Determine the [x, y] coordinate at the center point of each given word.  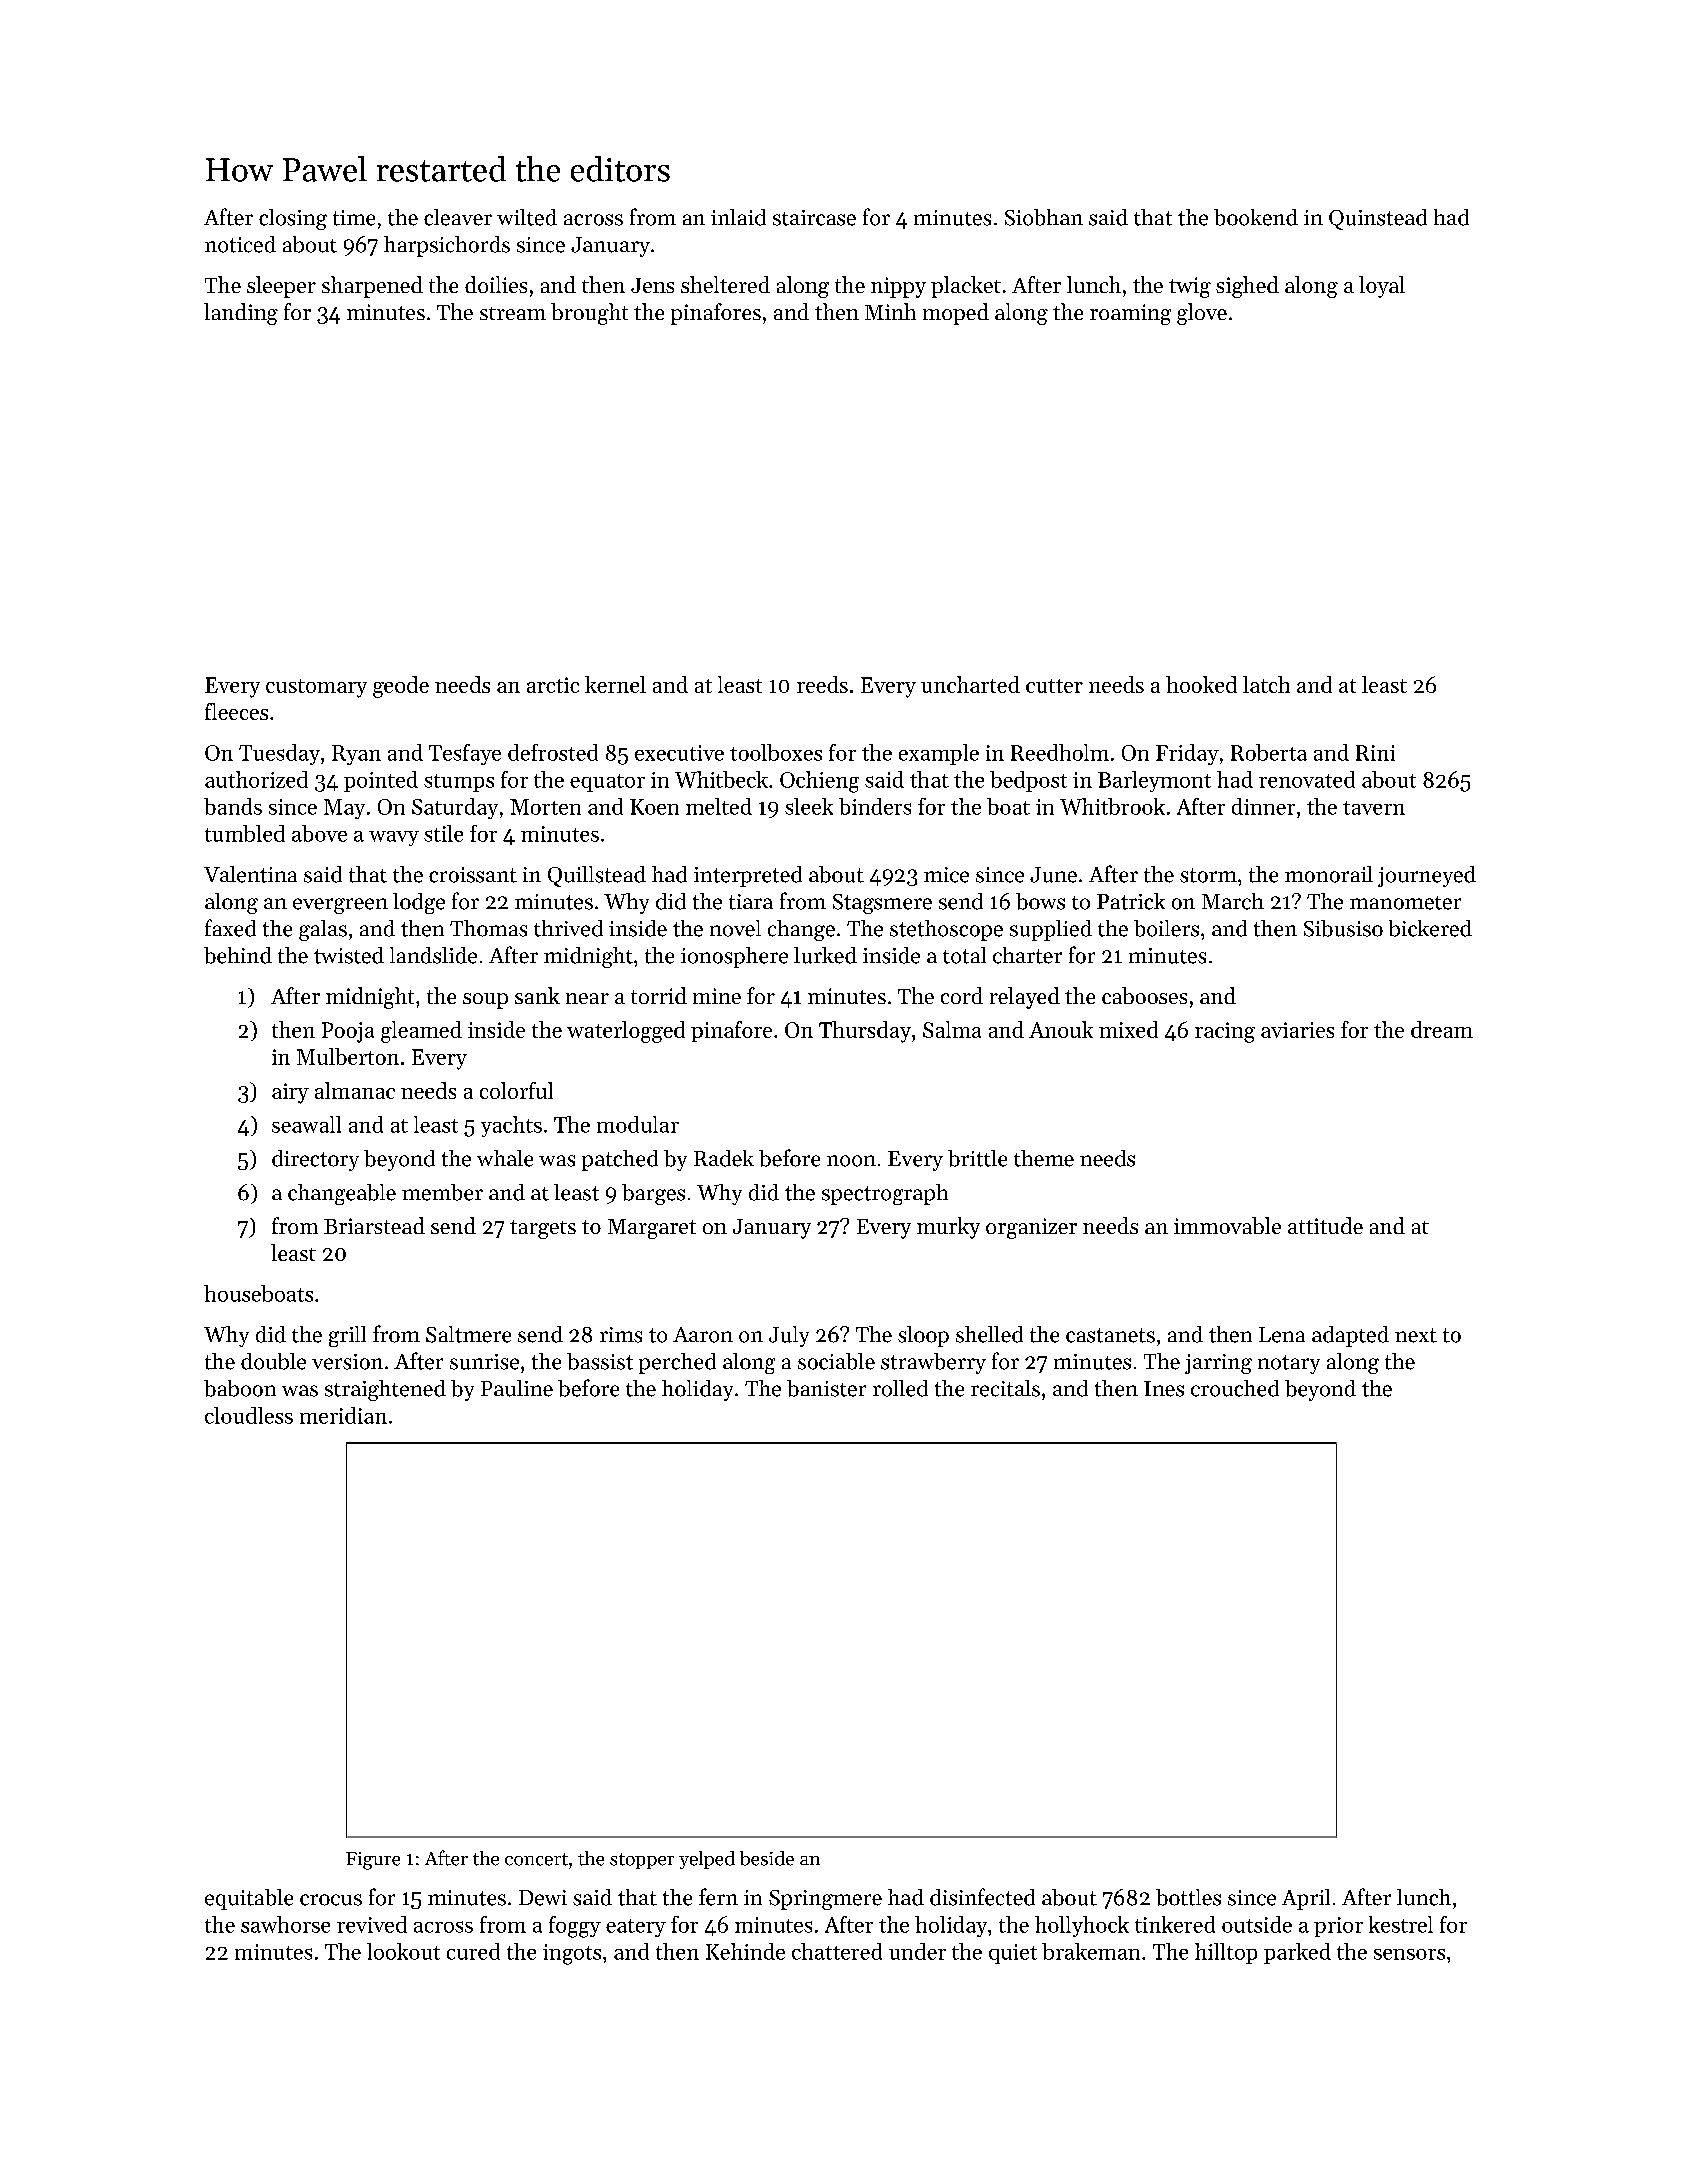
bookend [1256, 217]
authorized [256, 779]
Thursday [865, 1032]
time [354, 218]
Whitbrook [1112, 806]
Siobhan [1044, 217]
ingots [572, 1954]
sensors [1409, 1954]
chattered [837, 1951]
